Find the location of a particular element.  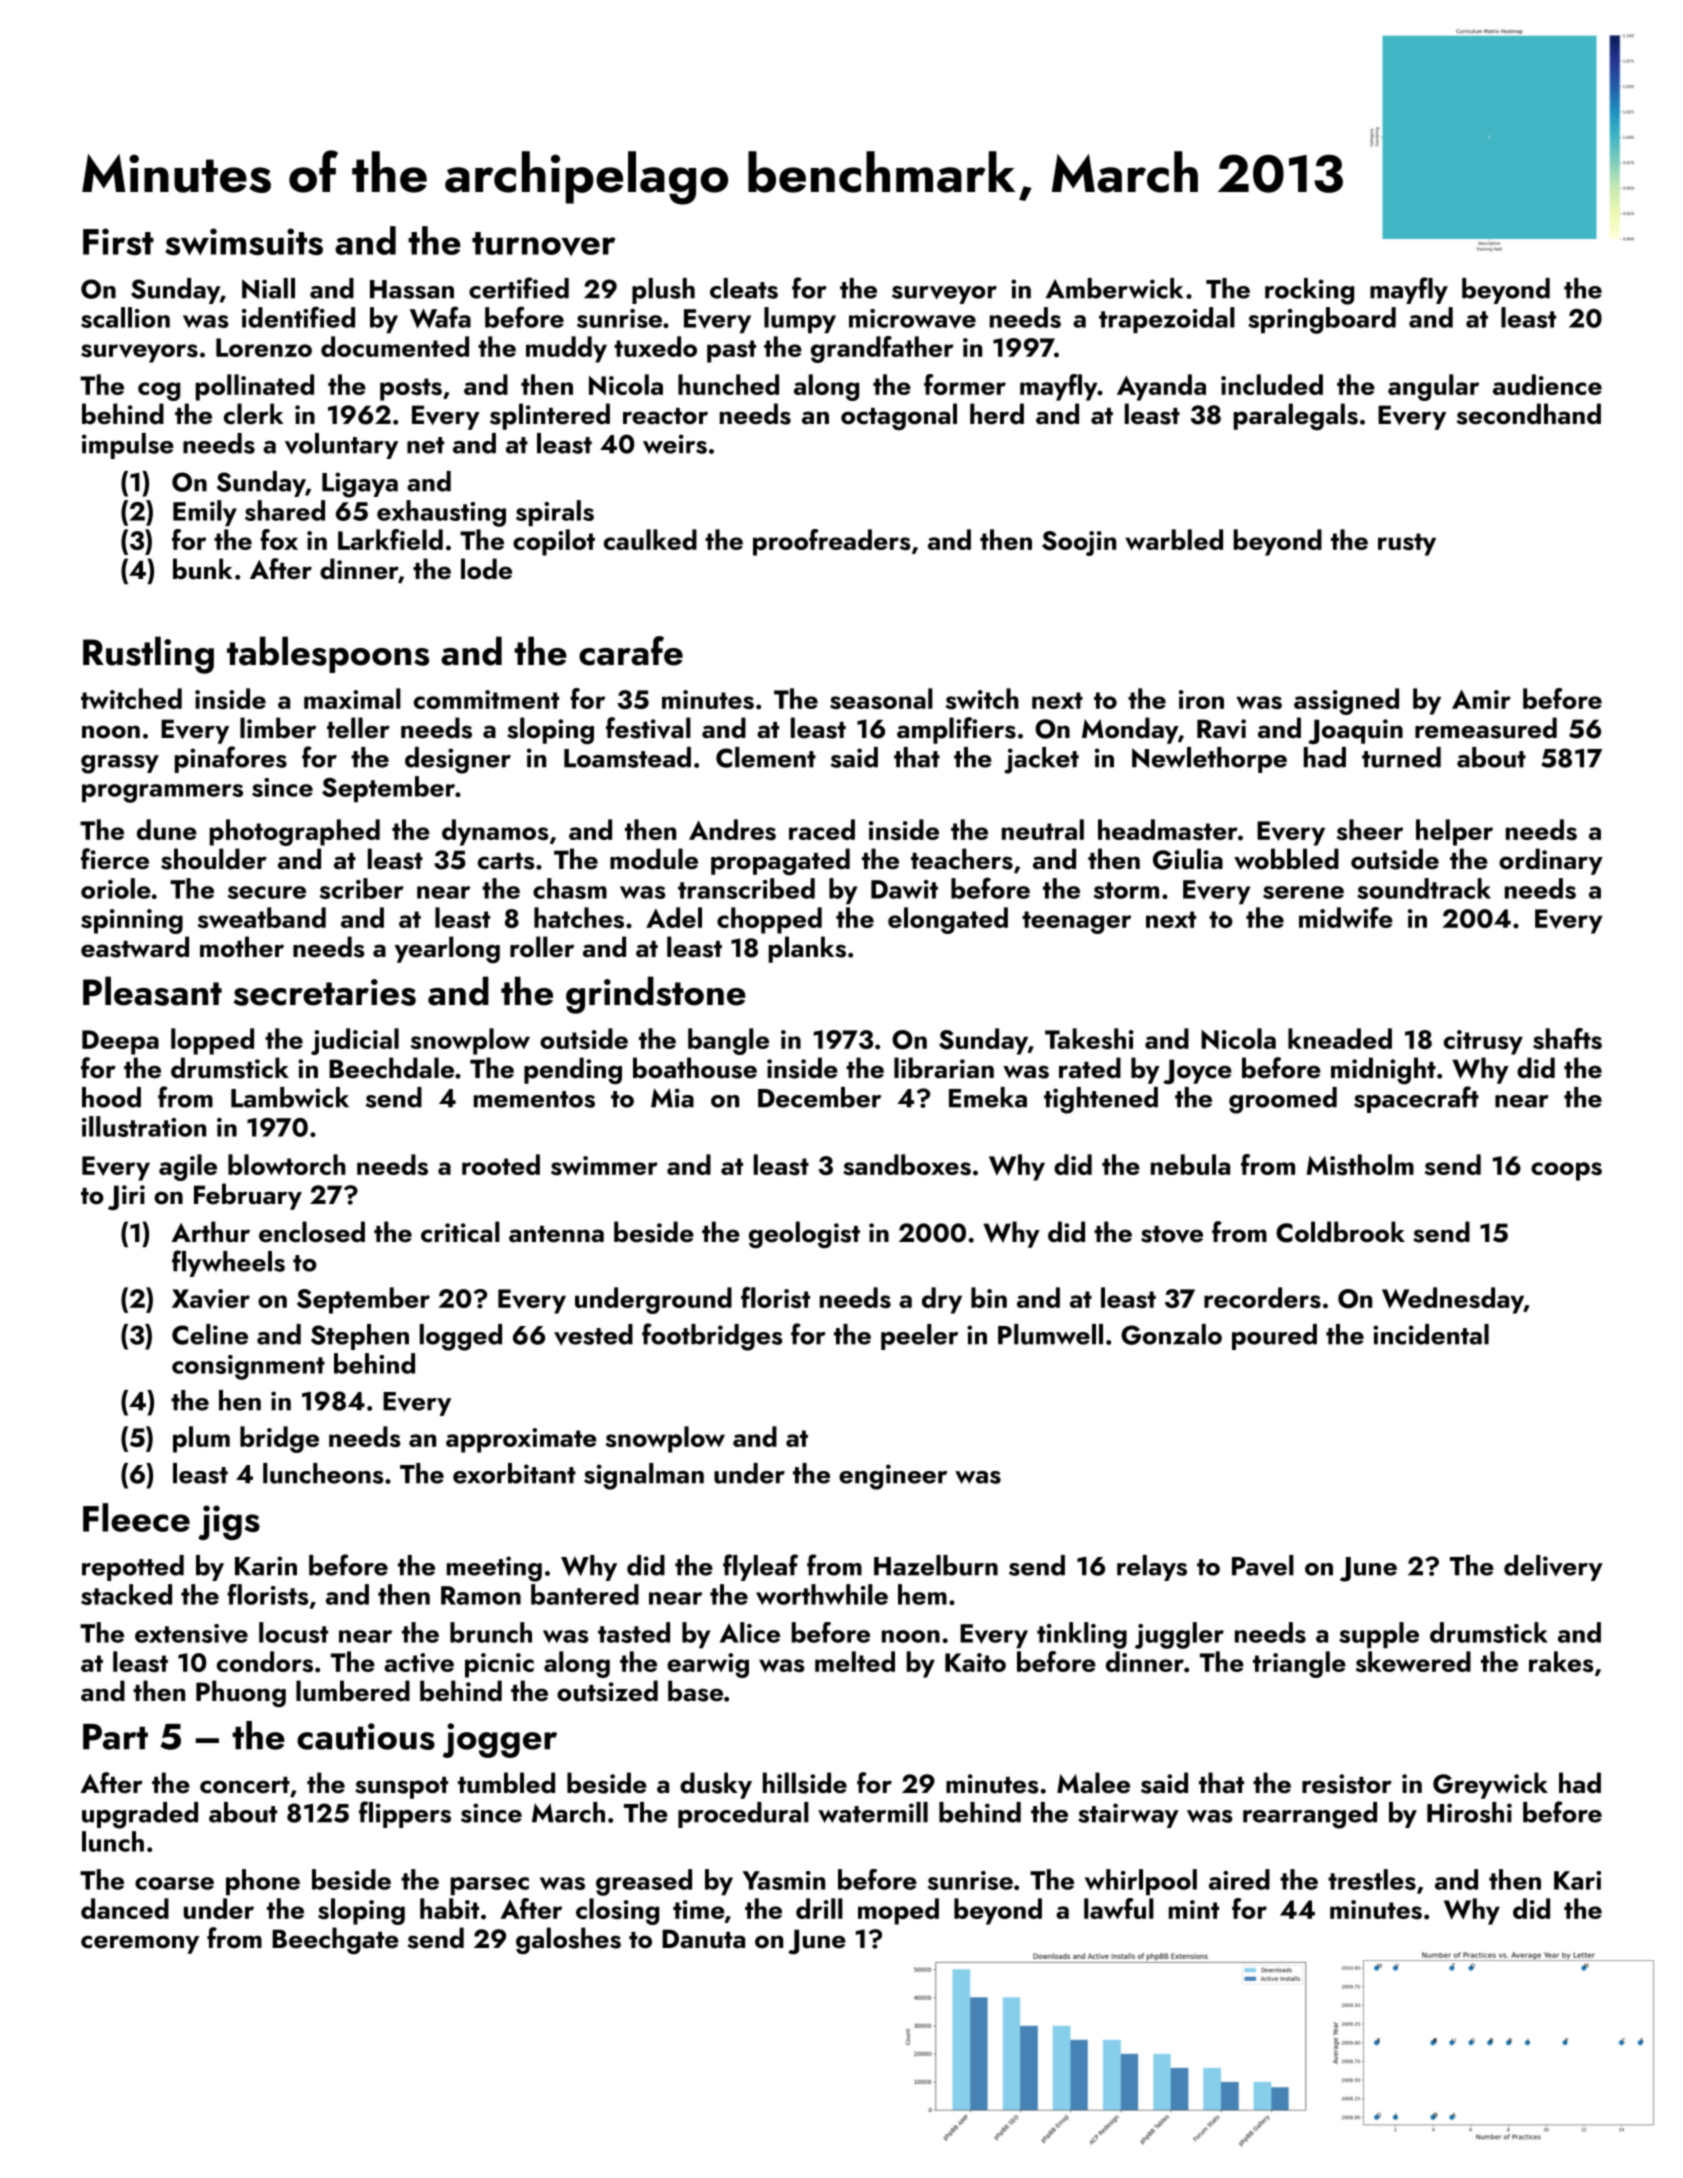

engineer is located at coordinates (893, 1477).
